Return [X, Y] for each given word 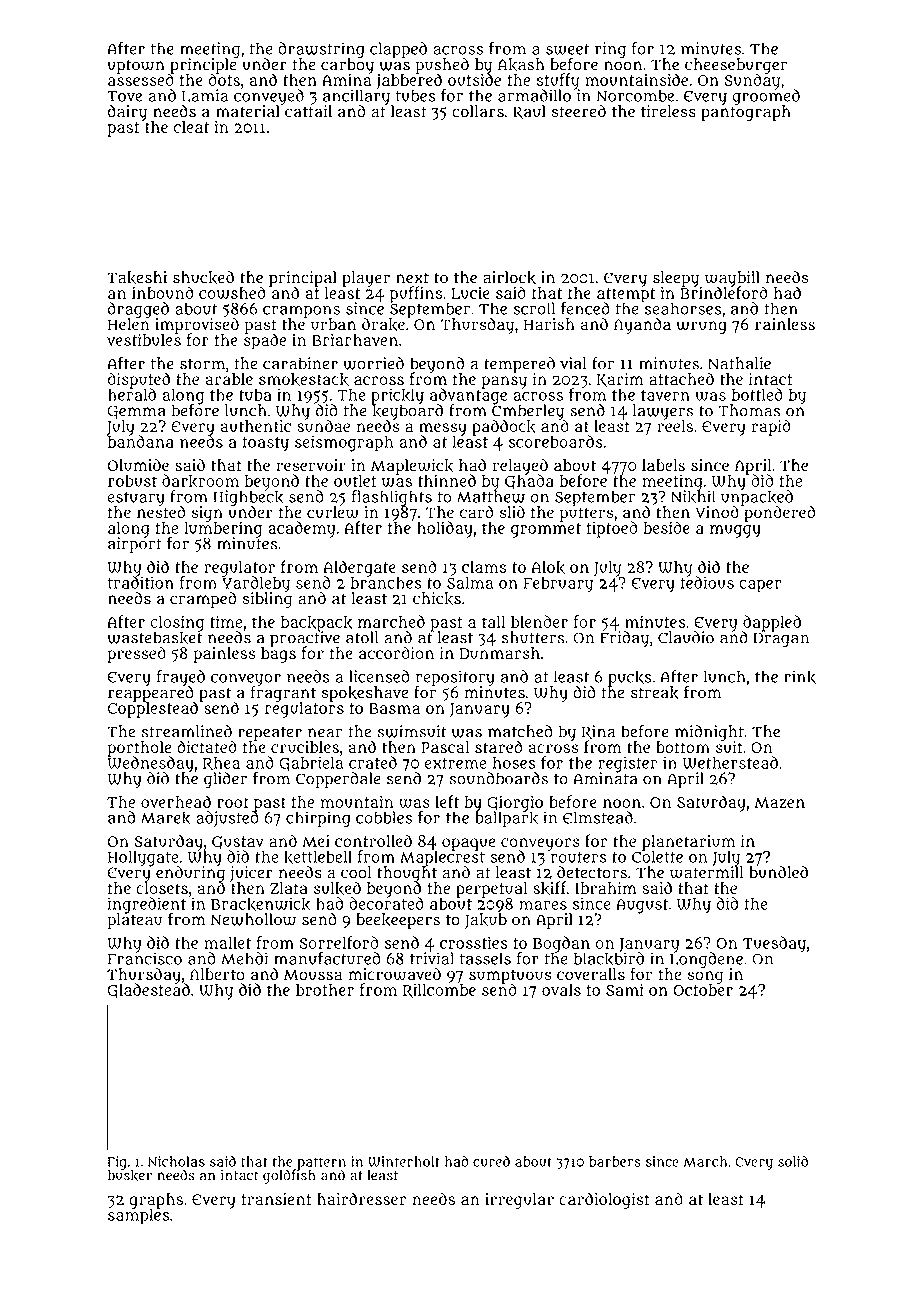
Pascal [445, 747]
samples [138, 1217]
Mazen [779, 802]
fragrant [283, 694]
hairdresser [361, 1198]
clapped [398, 50]
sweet [568, 49]
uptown [136, 66]
